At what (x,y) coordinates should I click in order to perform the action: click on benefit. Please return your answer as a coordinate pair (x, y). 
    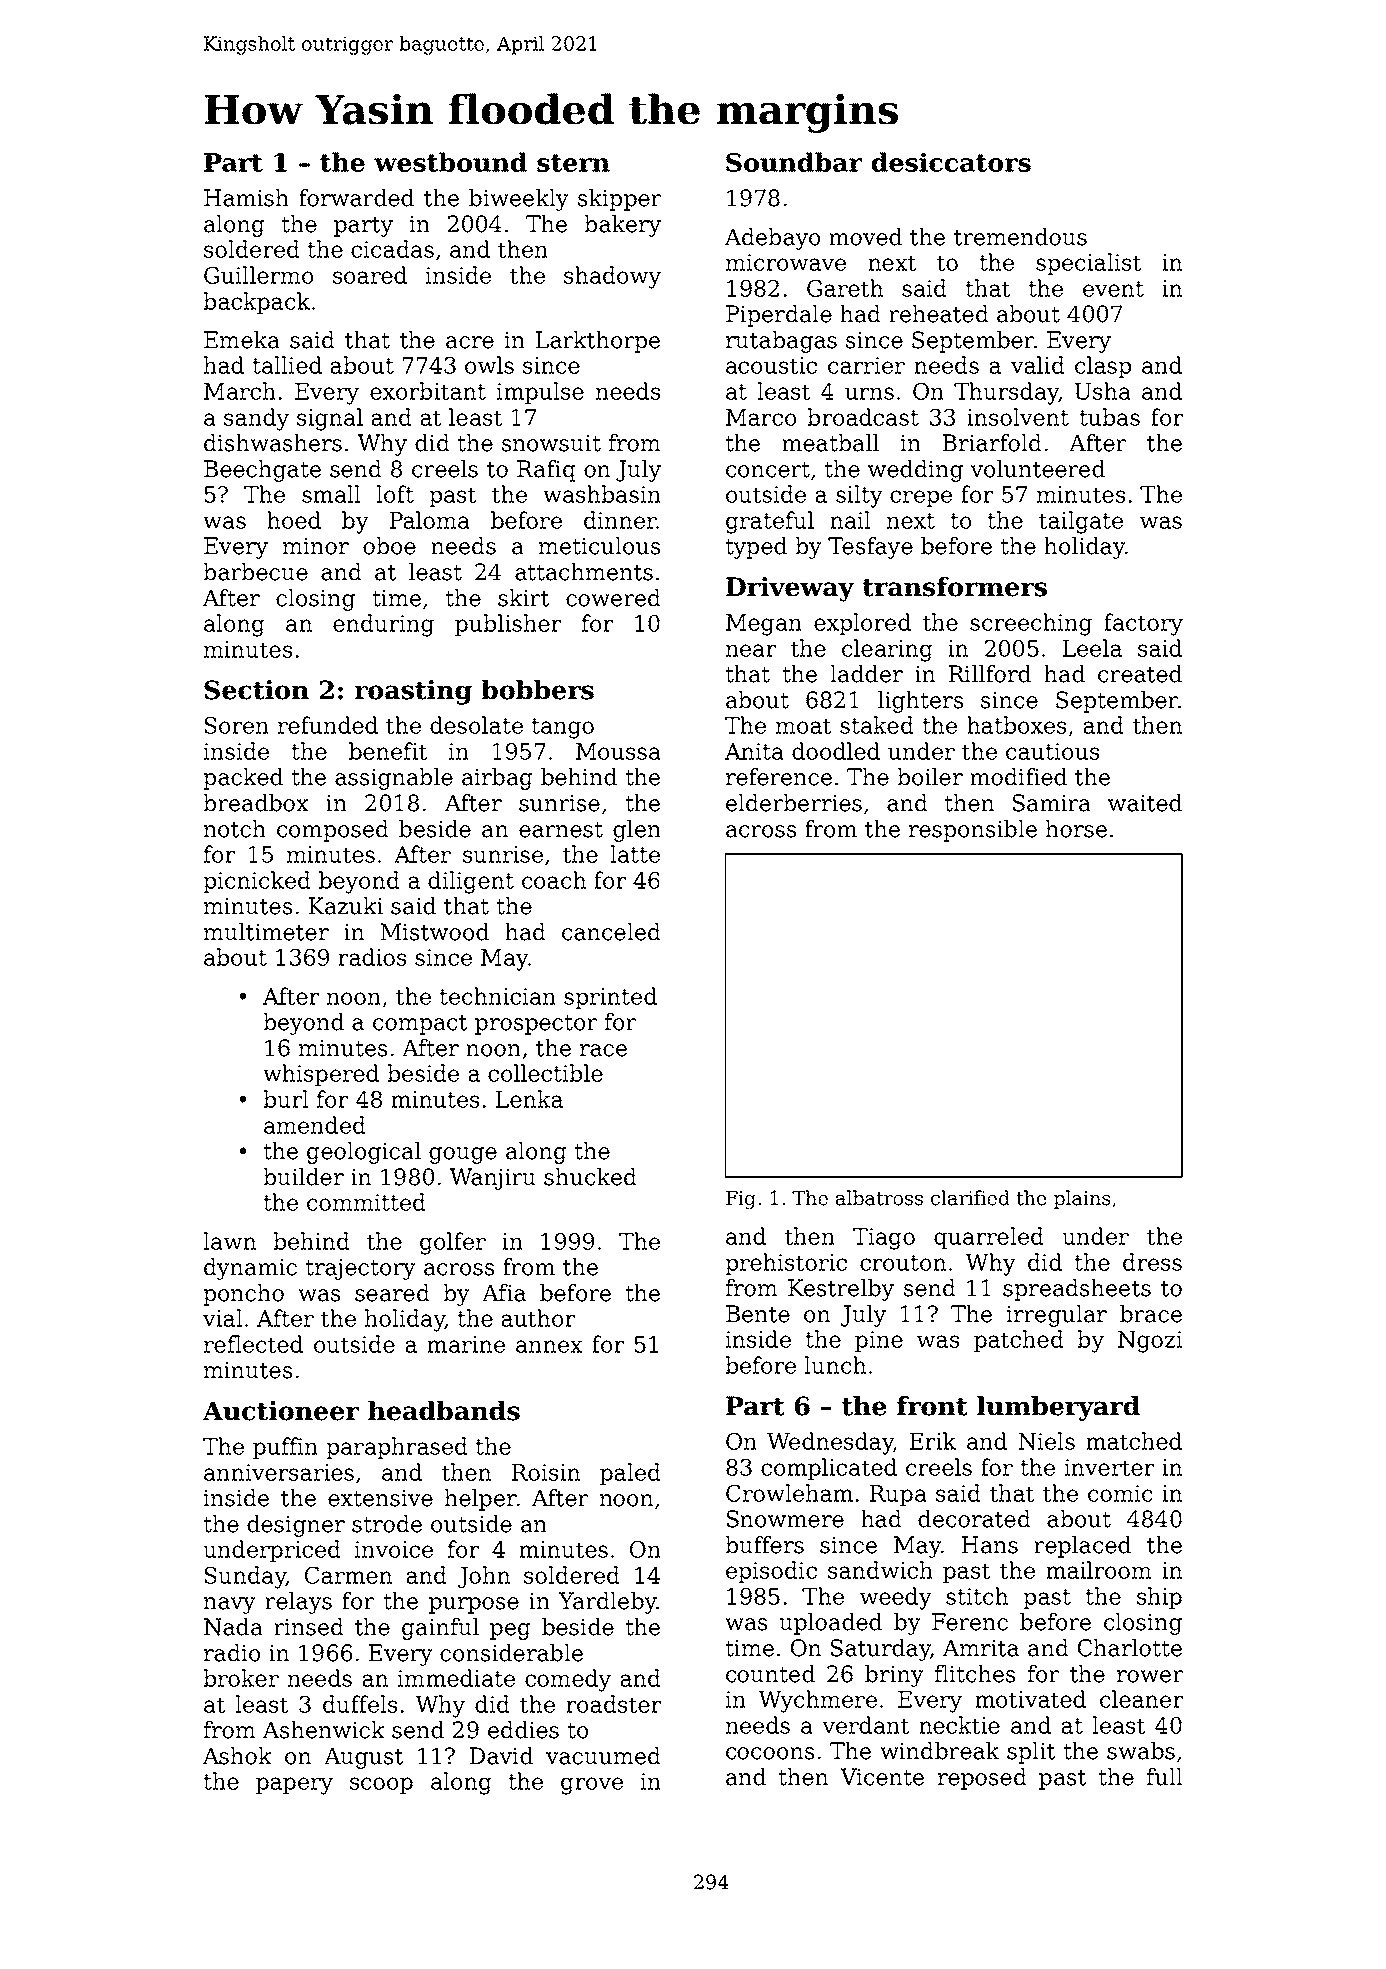
    Looking at the image, I should click on (388, 751).
